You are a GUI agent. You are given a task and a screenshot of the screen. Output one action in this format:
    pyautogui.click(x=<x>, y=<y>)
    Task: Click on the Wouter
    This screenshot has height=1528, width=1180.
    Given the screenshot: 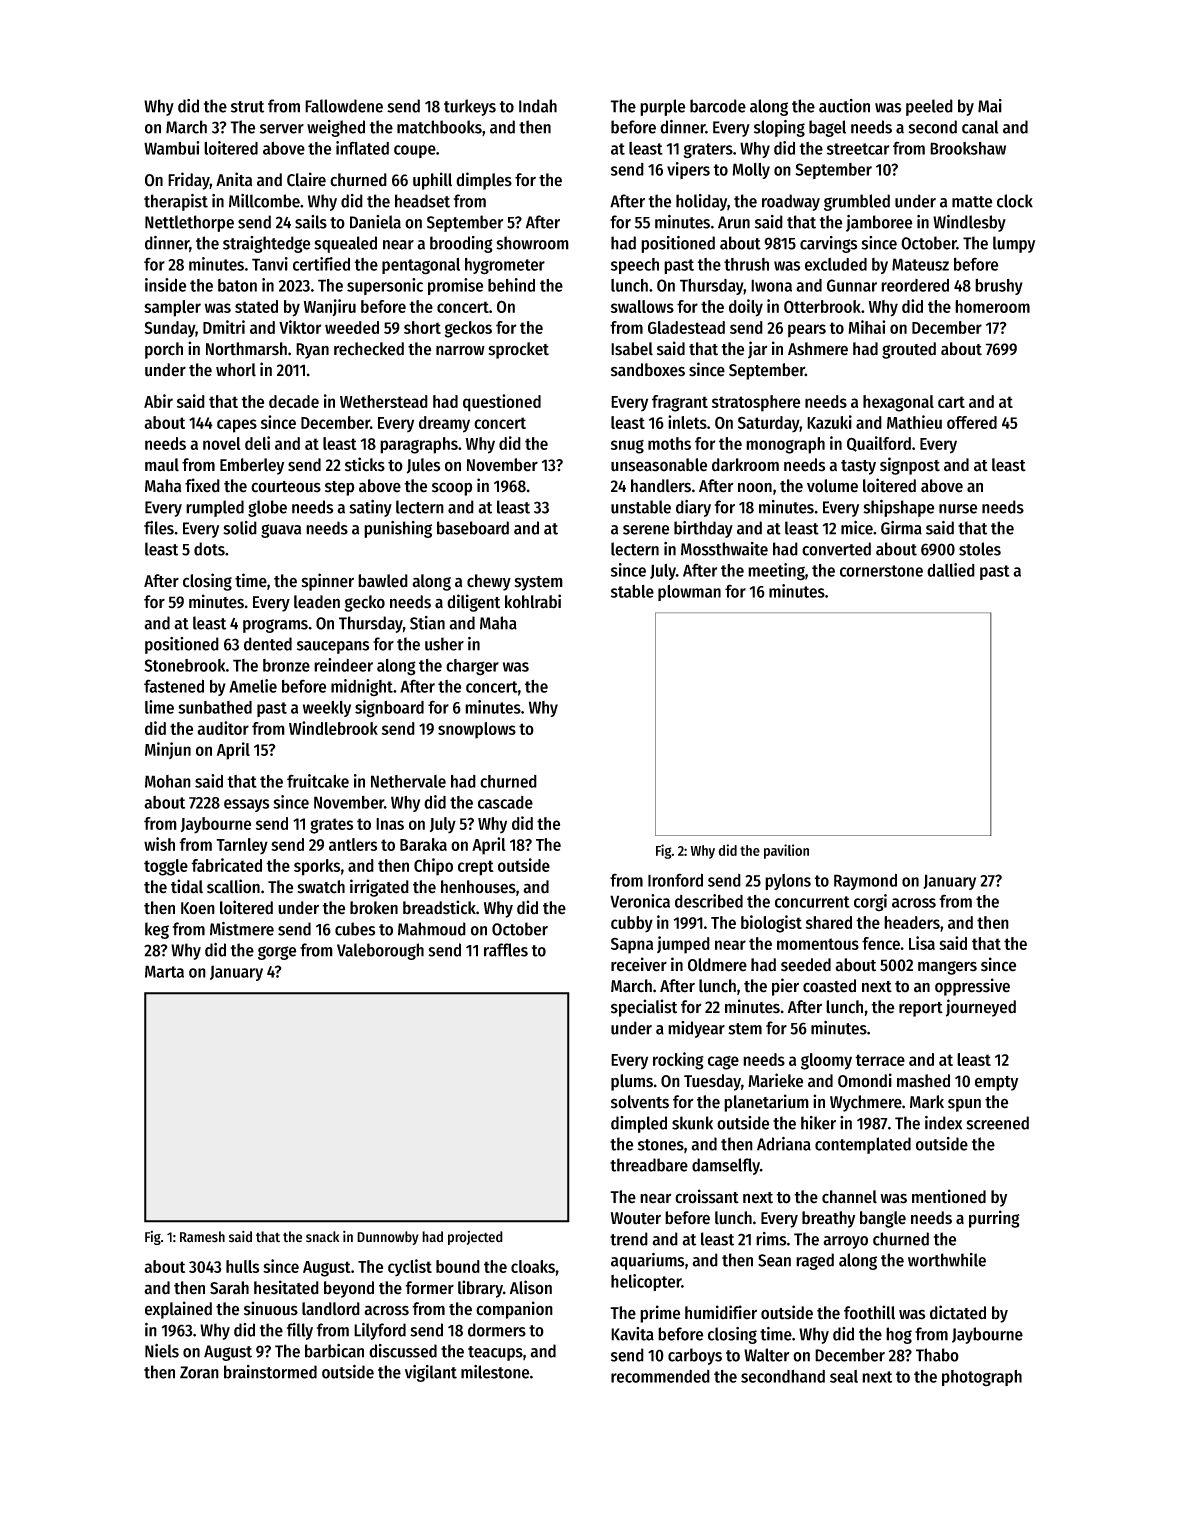 What is the action you would take?
    pyautogui.click(x=636, y=1218)
